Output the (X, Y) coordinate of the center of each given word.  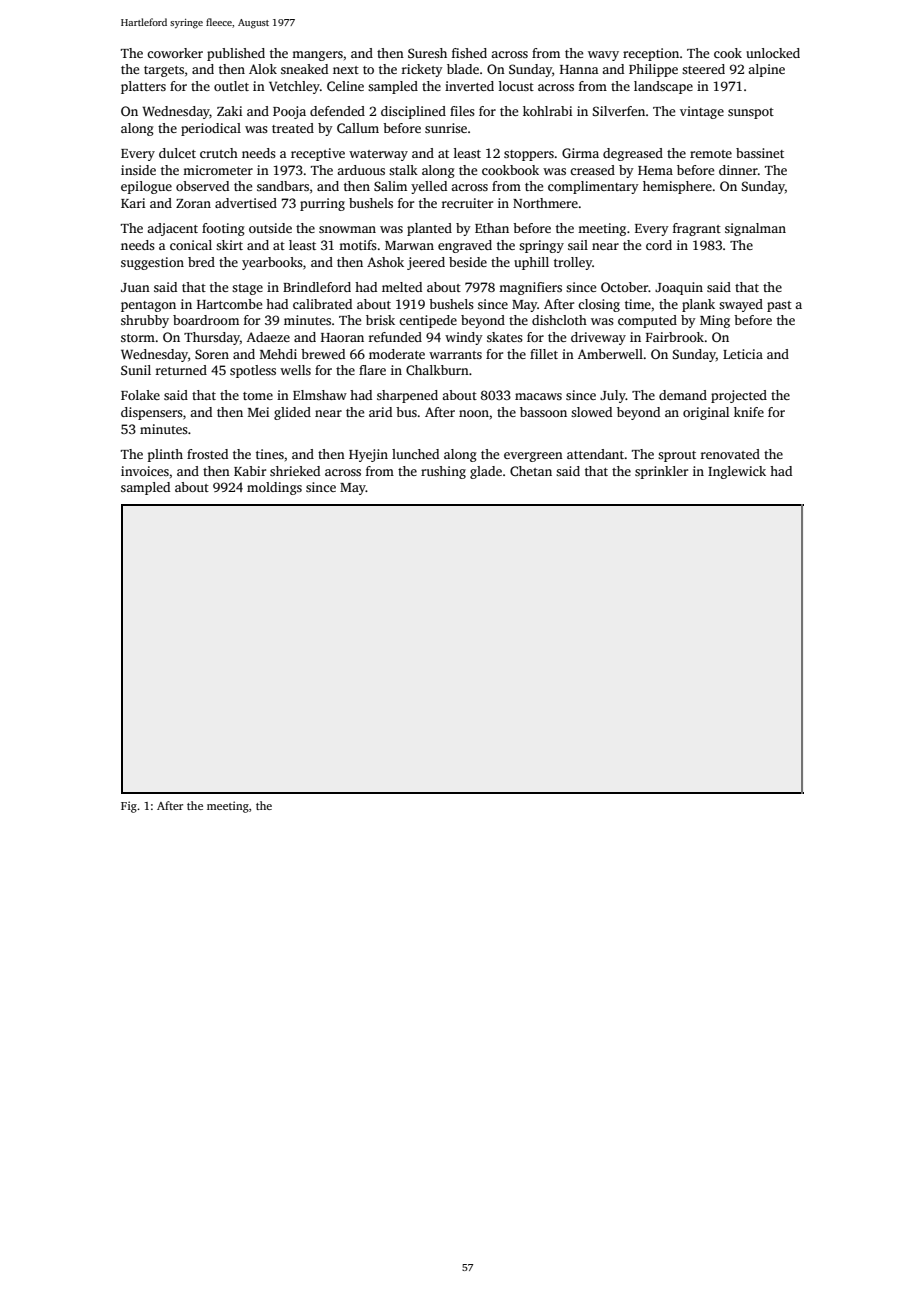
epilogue (146, 187)
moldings (274, 488)
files (462, 111)
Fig (129, 807)
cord (659, 245)
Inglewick (737, 472)
